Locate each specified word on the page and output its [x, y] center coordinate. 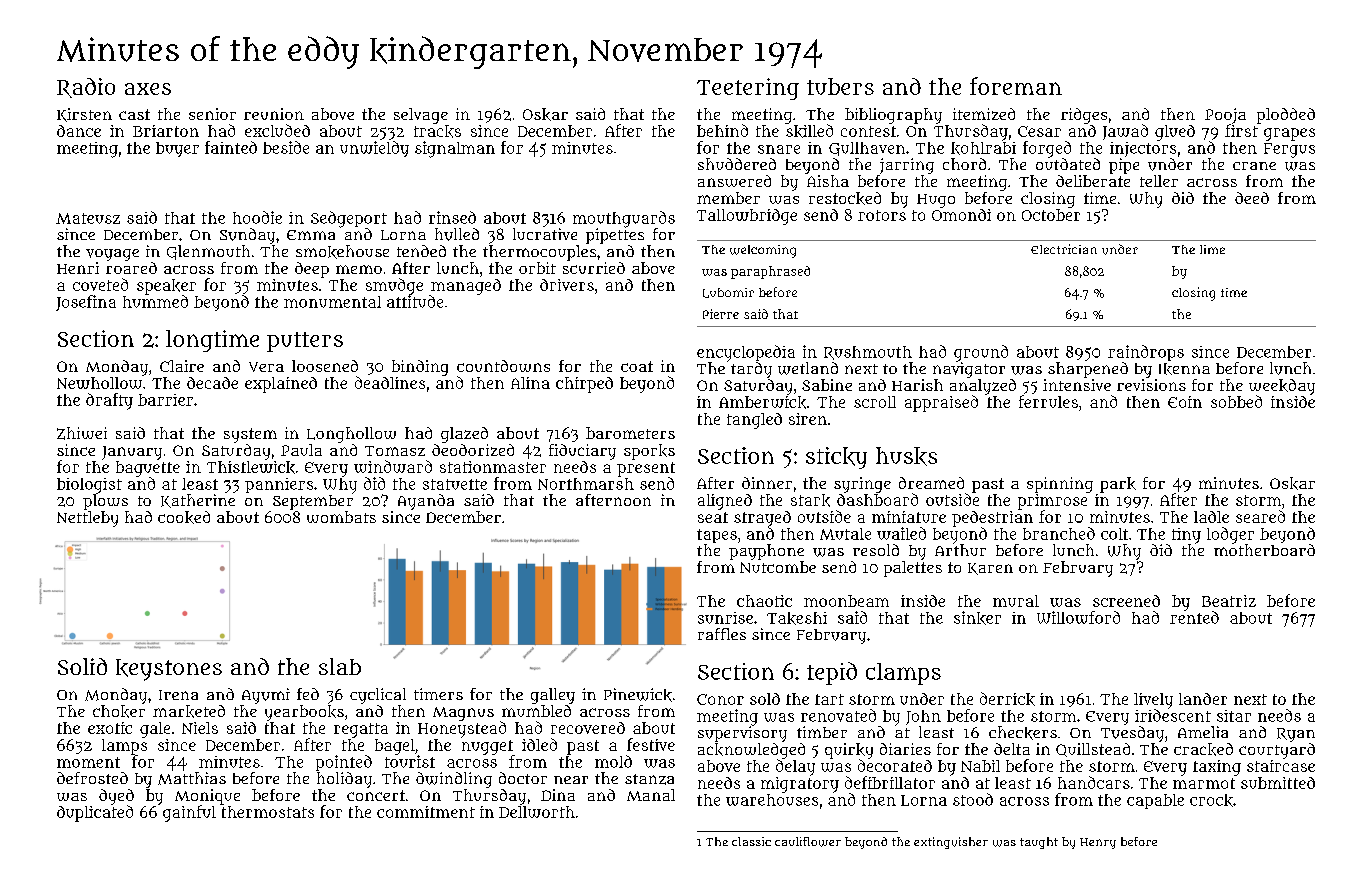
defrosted [92, 778]
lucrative [545, 234]
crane [1254, 166]
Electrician [1064, 249]
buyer [177, 149]
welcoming [763, 251]
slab [340, 666]
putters [305, 342]
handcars [1094, 782]
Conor [720, 699]
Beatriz [1229, 601]
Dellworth [537, 812]
